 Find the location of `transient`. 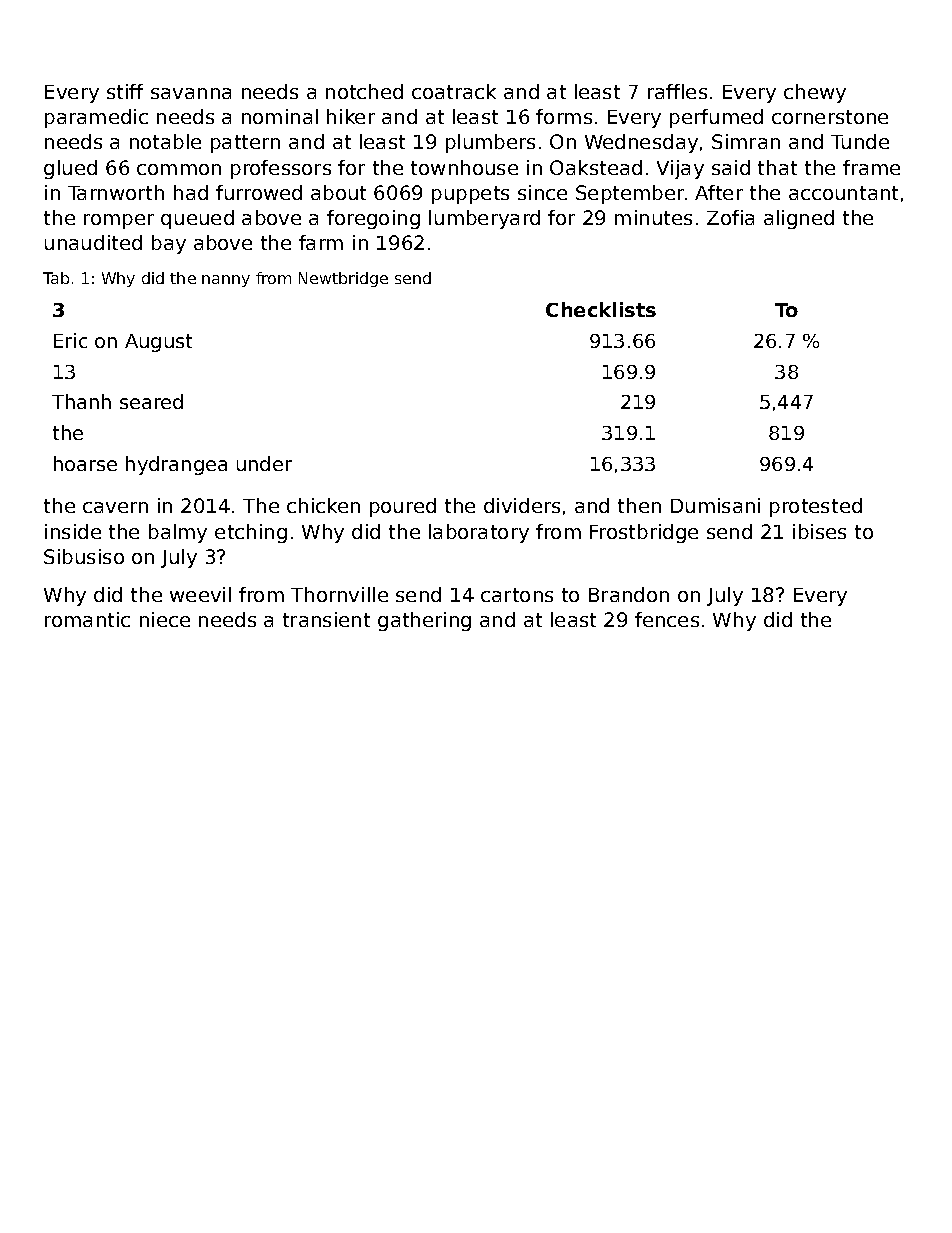

transient is located at coordinates (326, 619).
